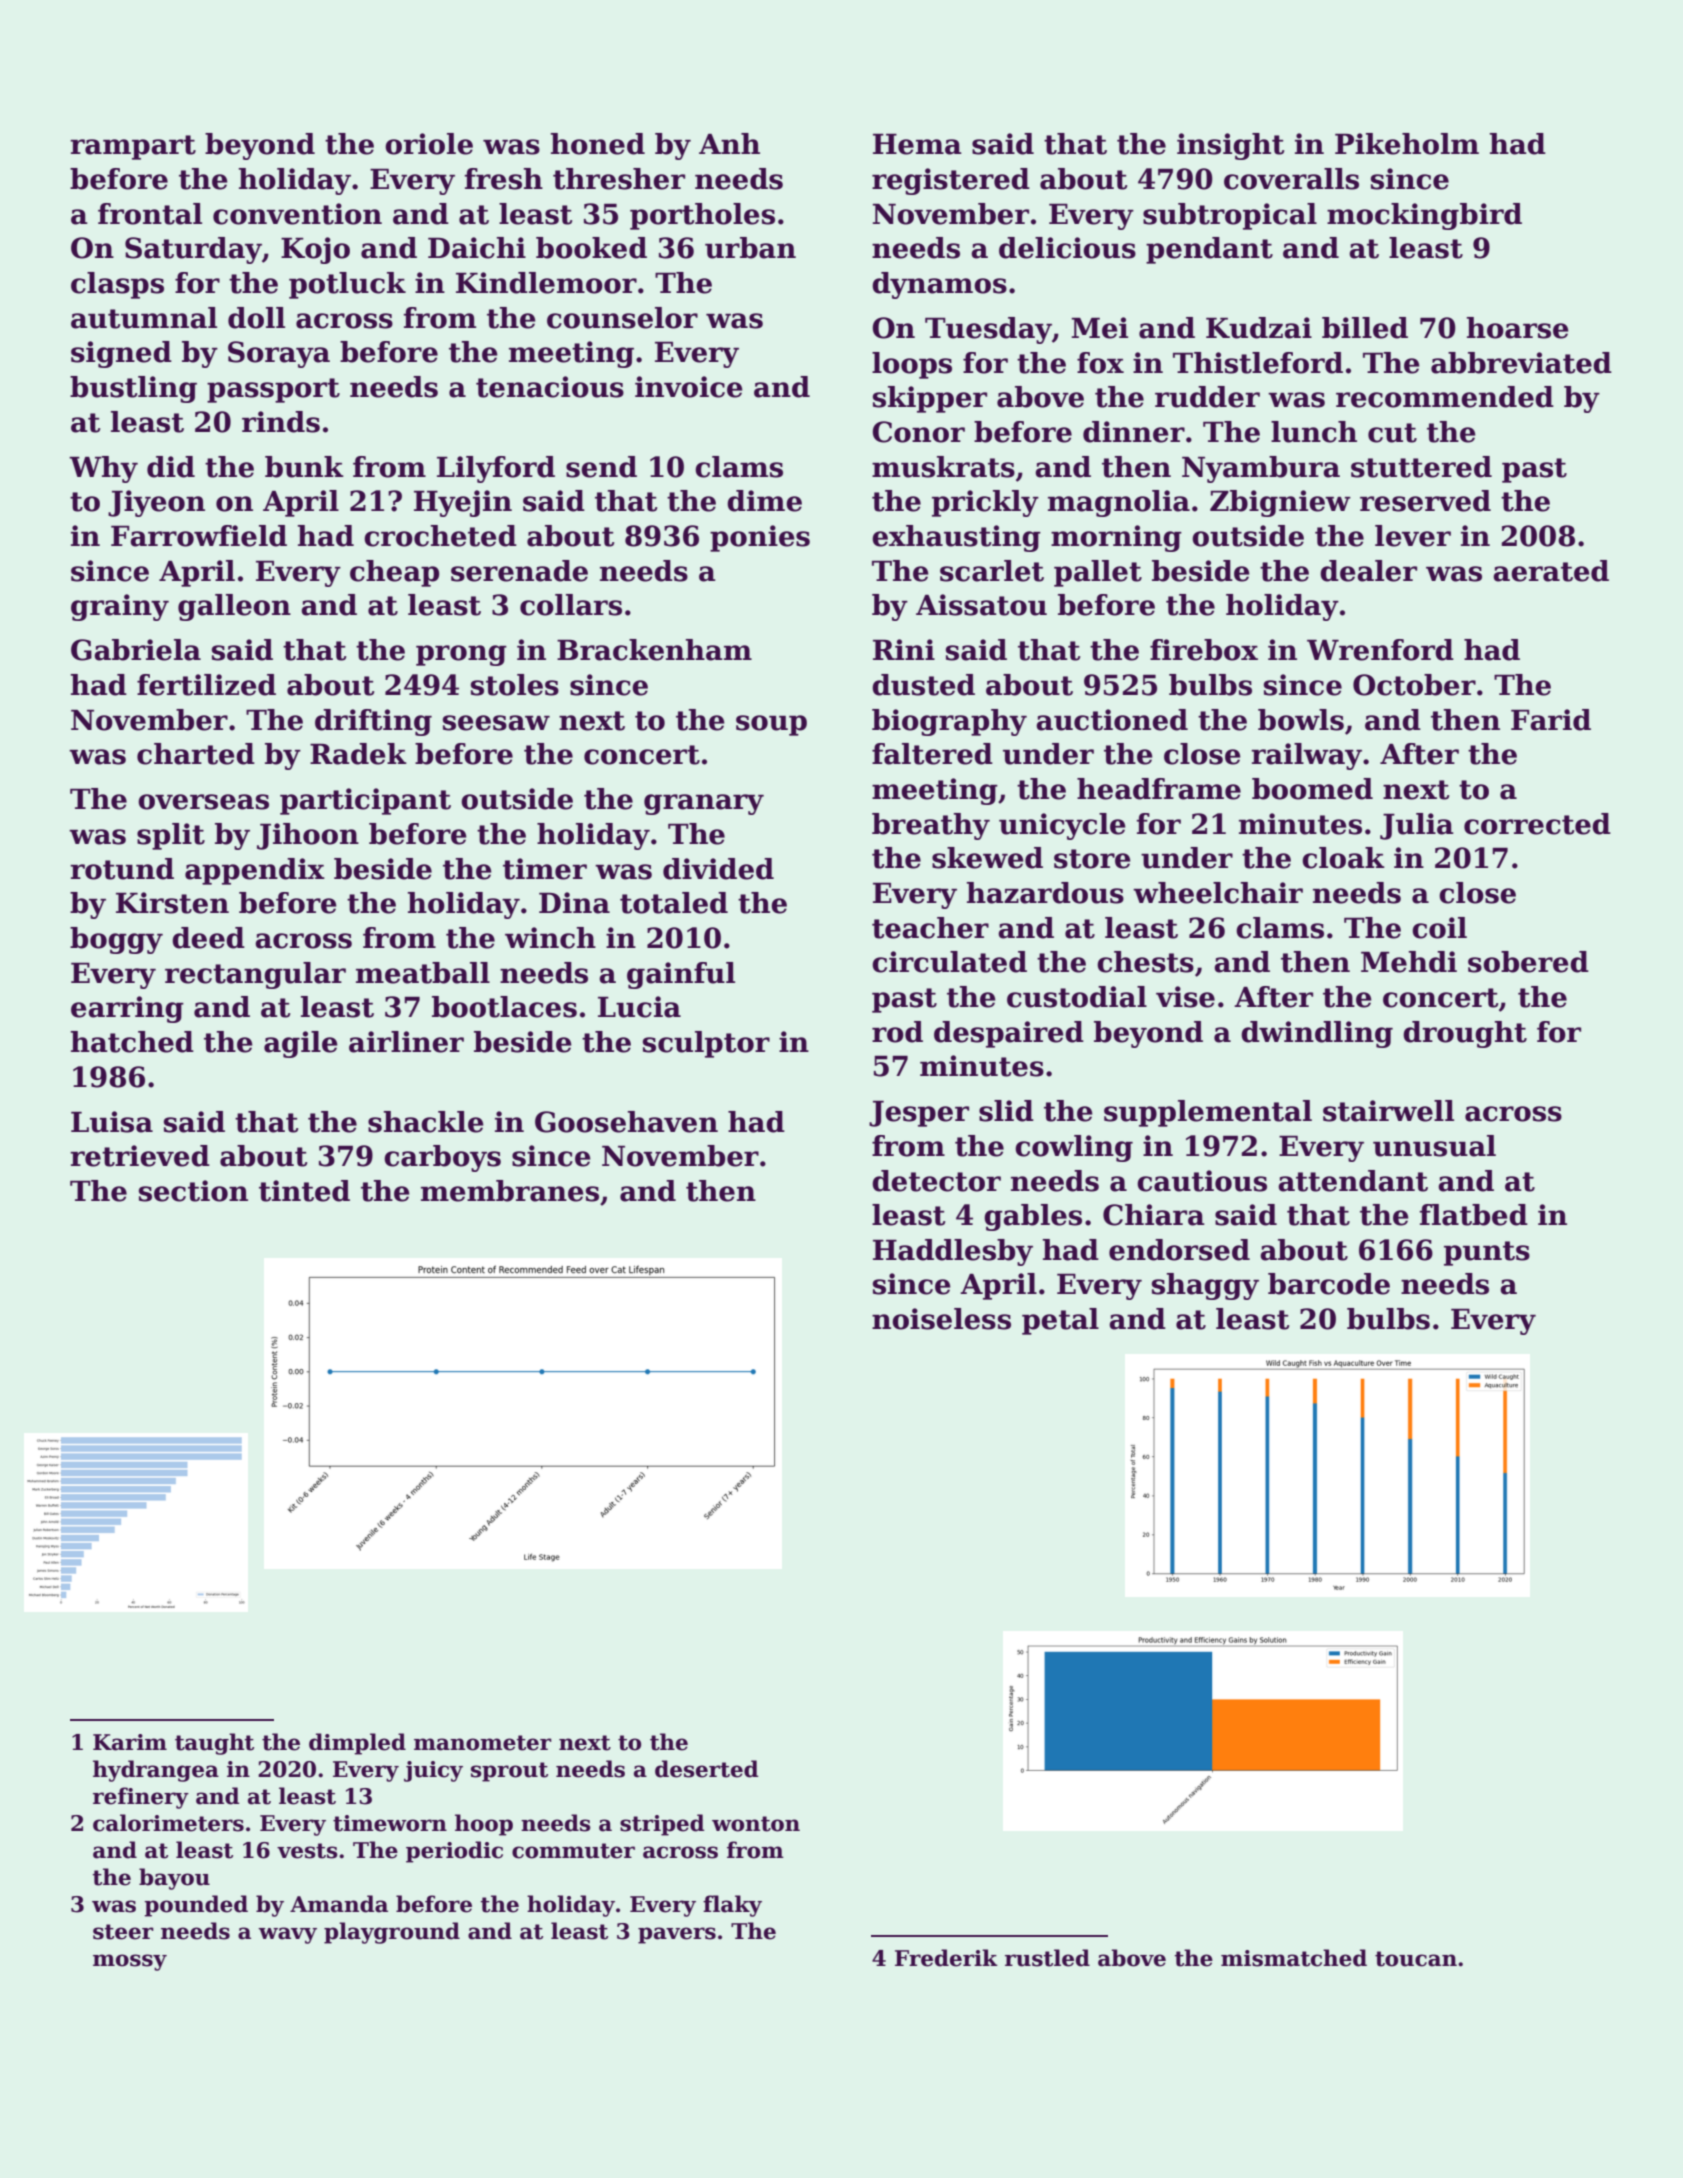 The image size is (1683, 2178). What do you see at coordinates (1208, 1113) in the screenshot?
I see `supplemental` at bounding box center [1208, 1113].
